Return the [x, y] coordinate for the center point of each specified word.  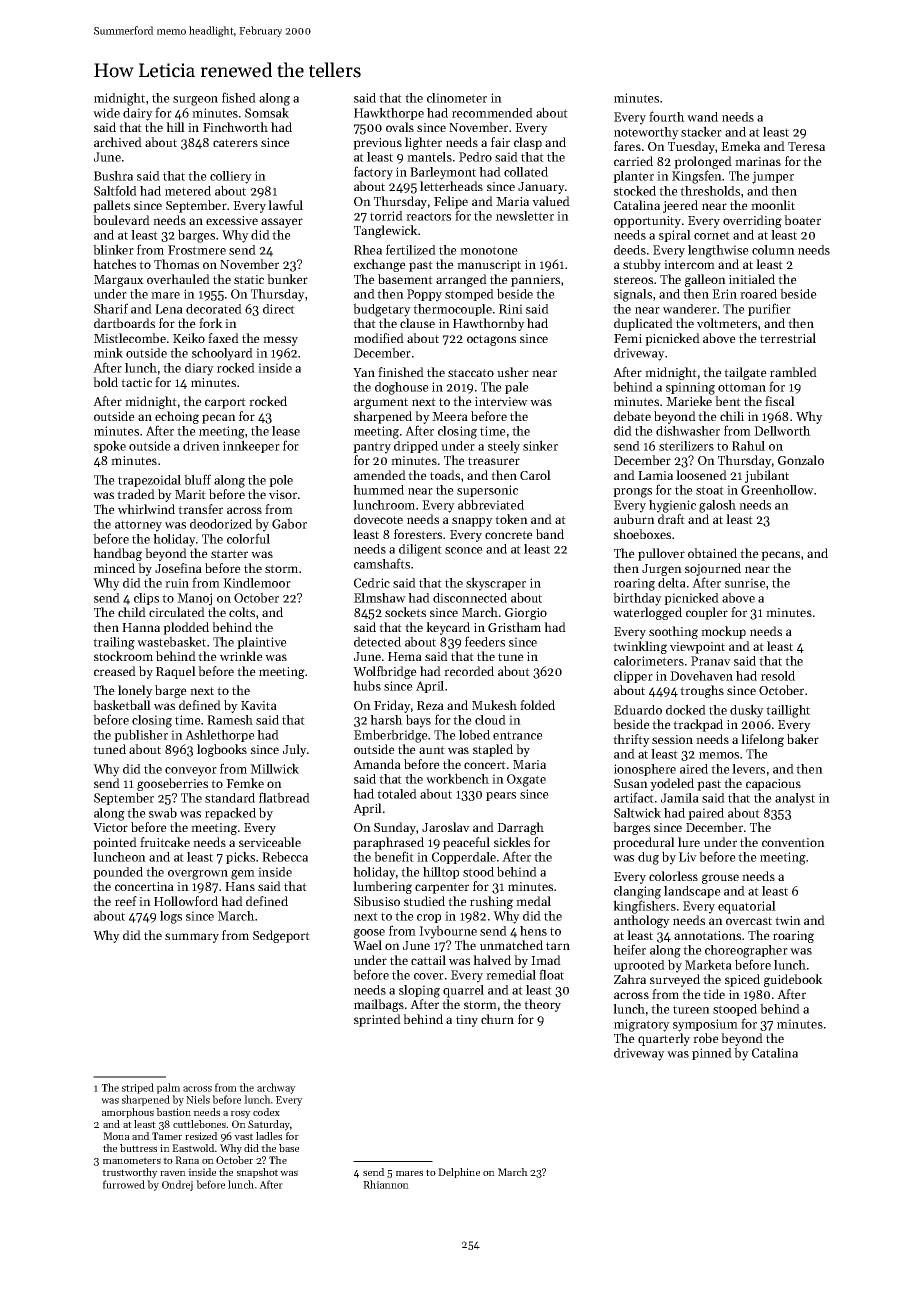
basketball [122, 705]
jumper [773, 177]
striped [138, 1088]
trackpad [698, 725]
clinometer [457, 98]
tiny [467, 1021]
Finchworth [235, 127]
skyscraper [496, 584]
